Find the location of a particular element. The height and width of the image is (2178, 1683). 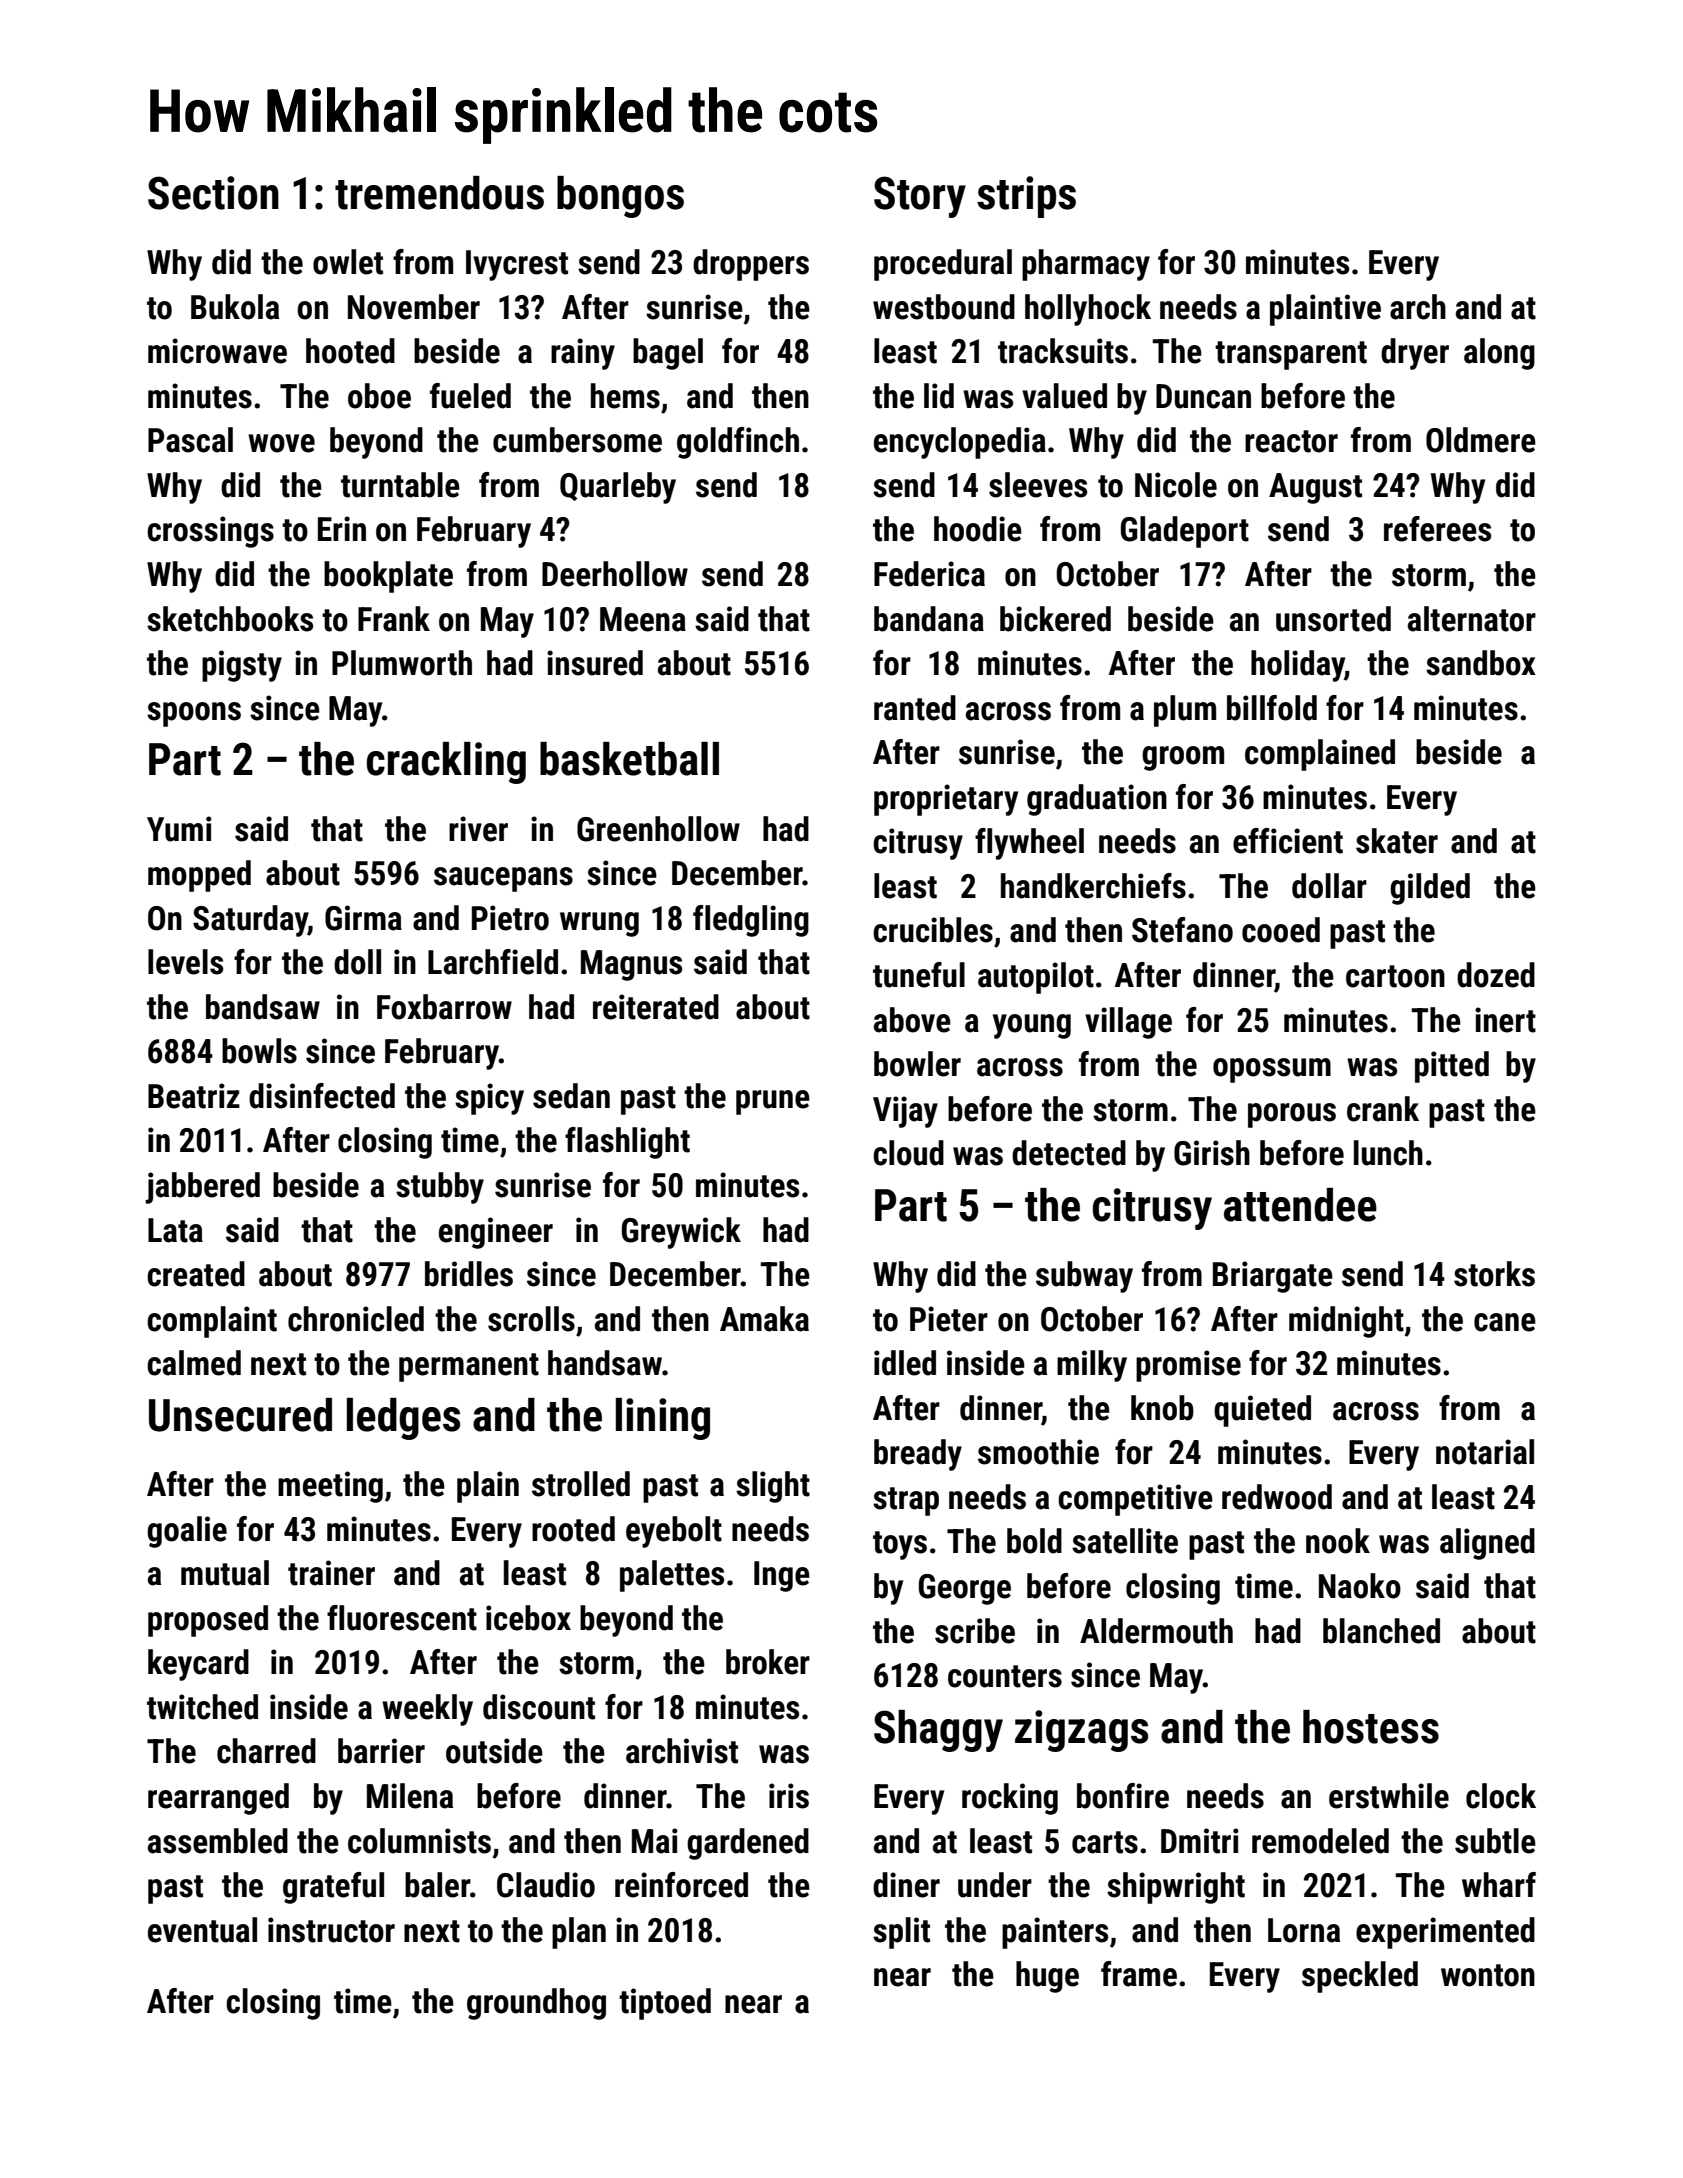

Ivycrest is located at coordinates (517, 265).
